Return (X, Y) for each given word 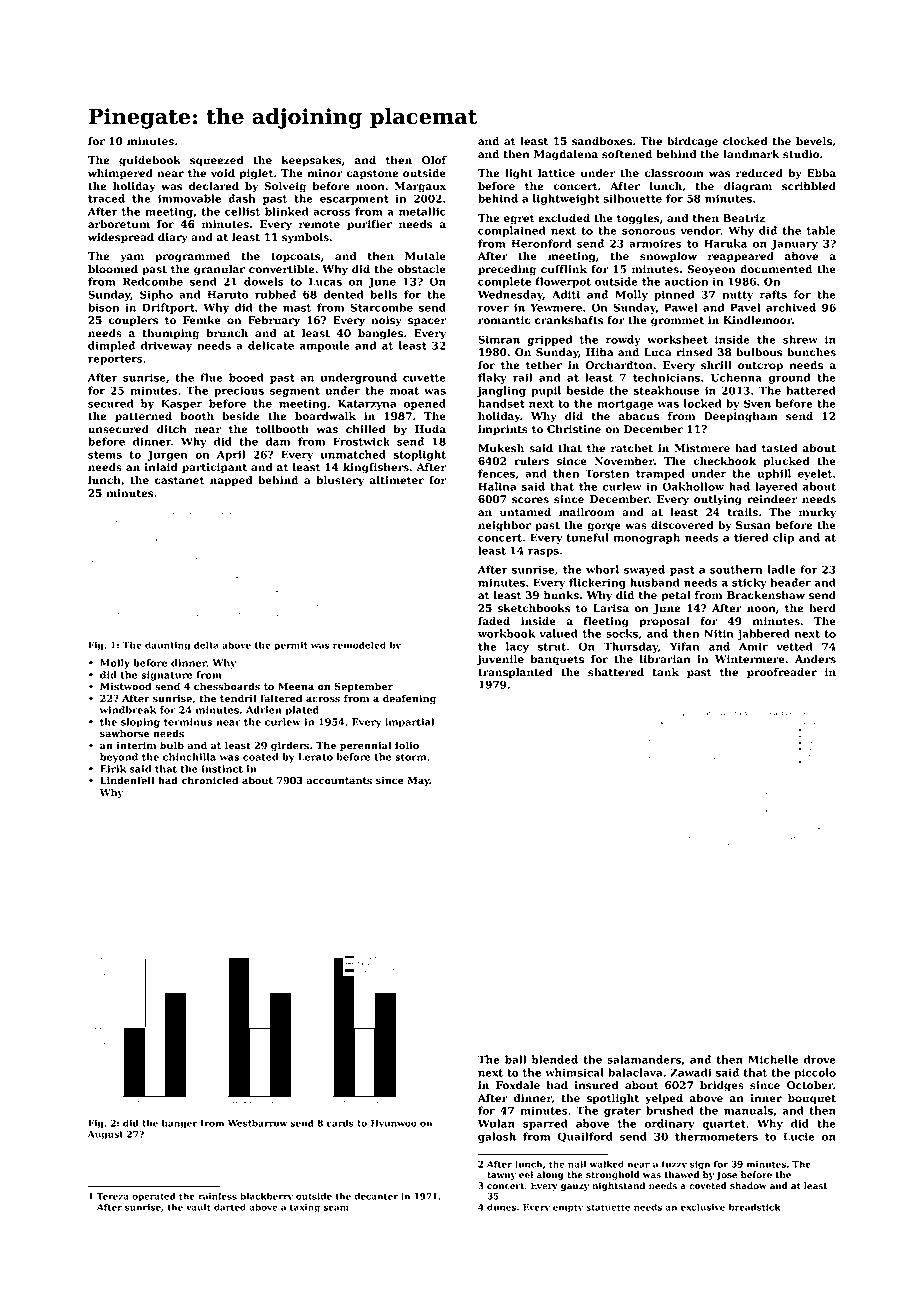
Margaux (420, 187)
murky (817, 513)
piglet (256, 174)
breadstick (755, 1207)
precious (239, 391)
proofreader (782, 673)
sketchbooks (534, 608)
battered (811, 390)
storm (410, 757)
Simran (499, 339)
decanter (376, 1196)
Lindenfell (127, 780)
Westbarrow (257, 1123)
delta (206, 645)
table (821, 230)
